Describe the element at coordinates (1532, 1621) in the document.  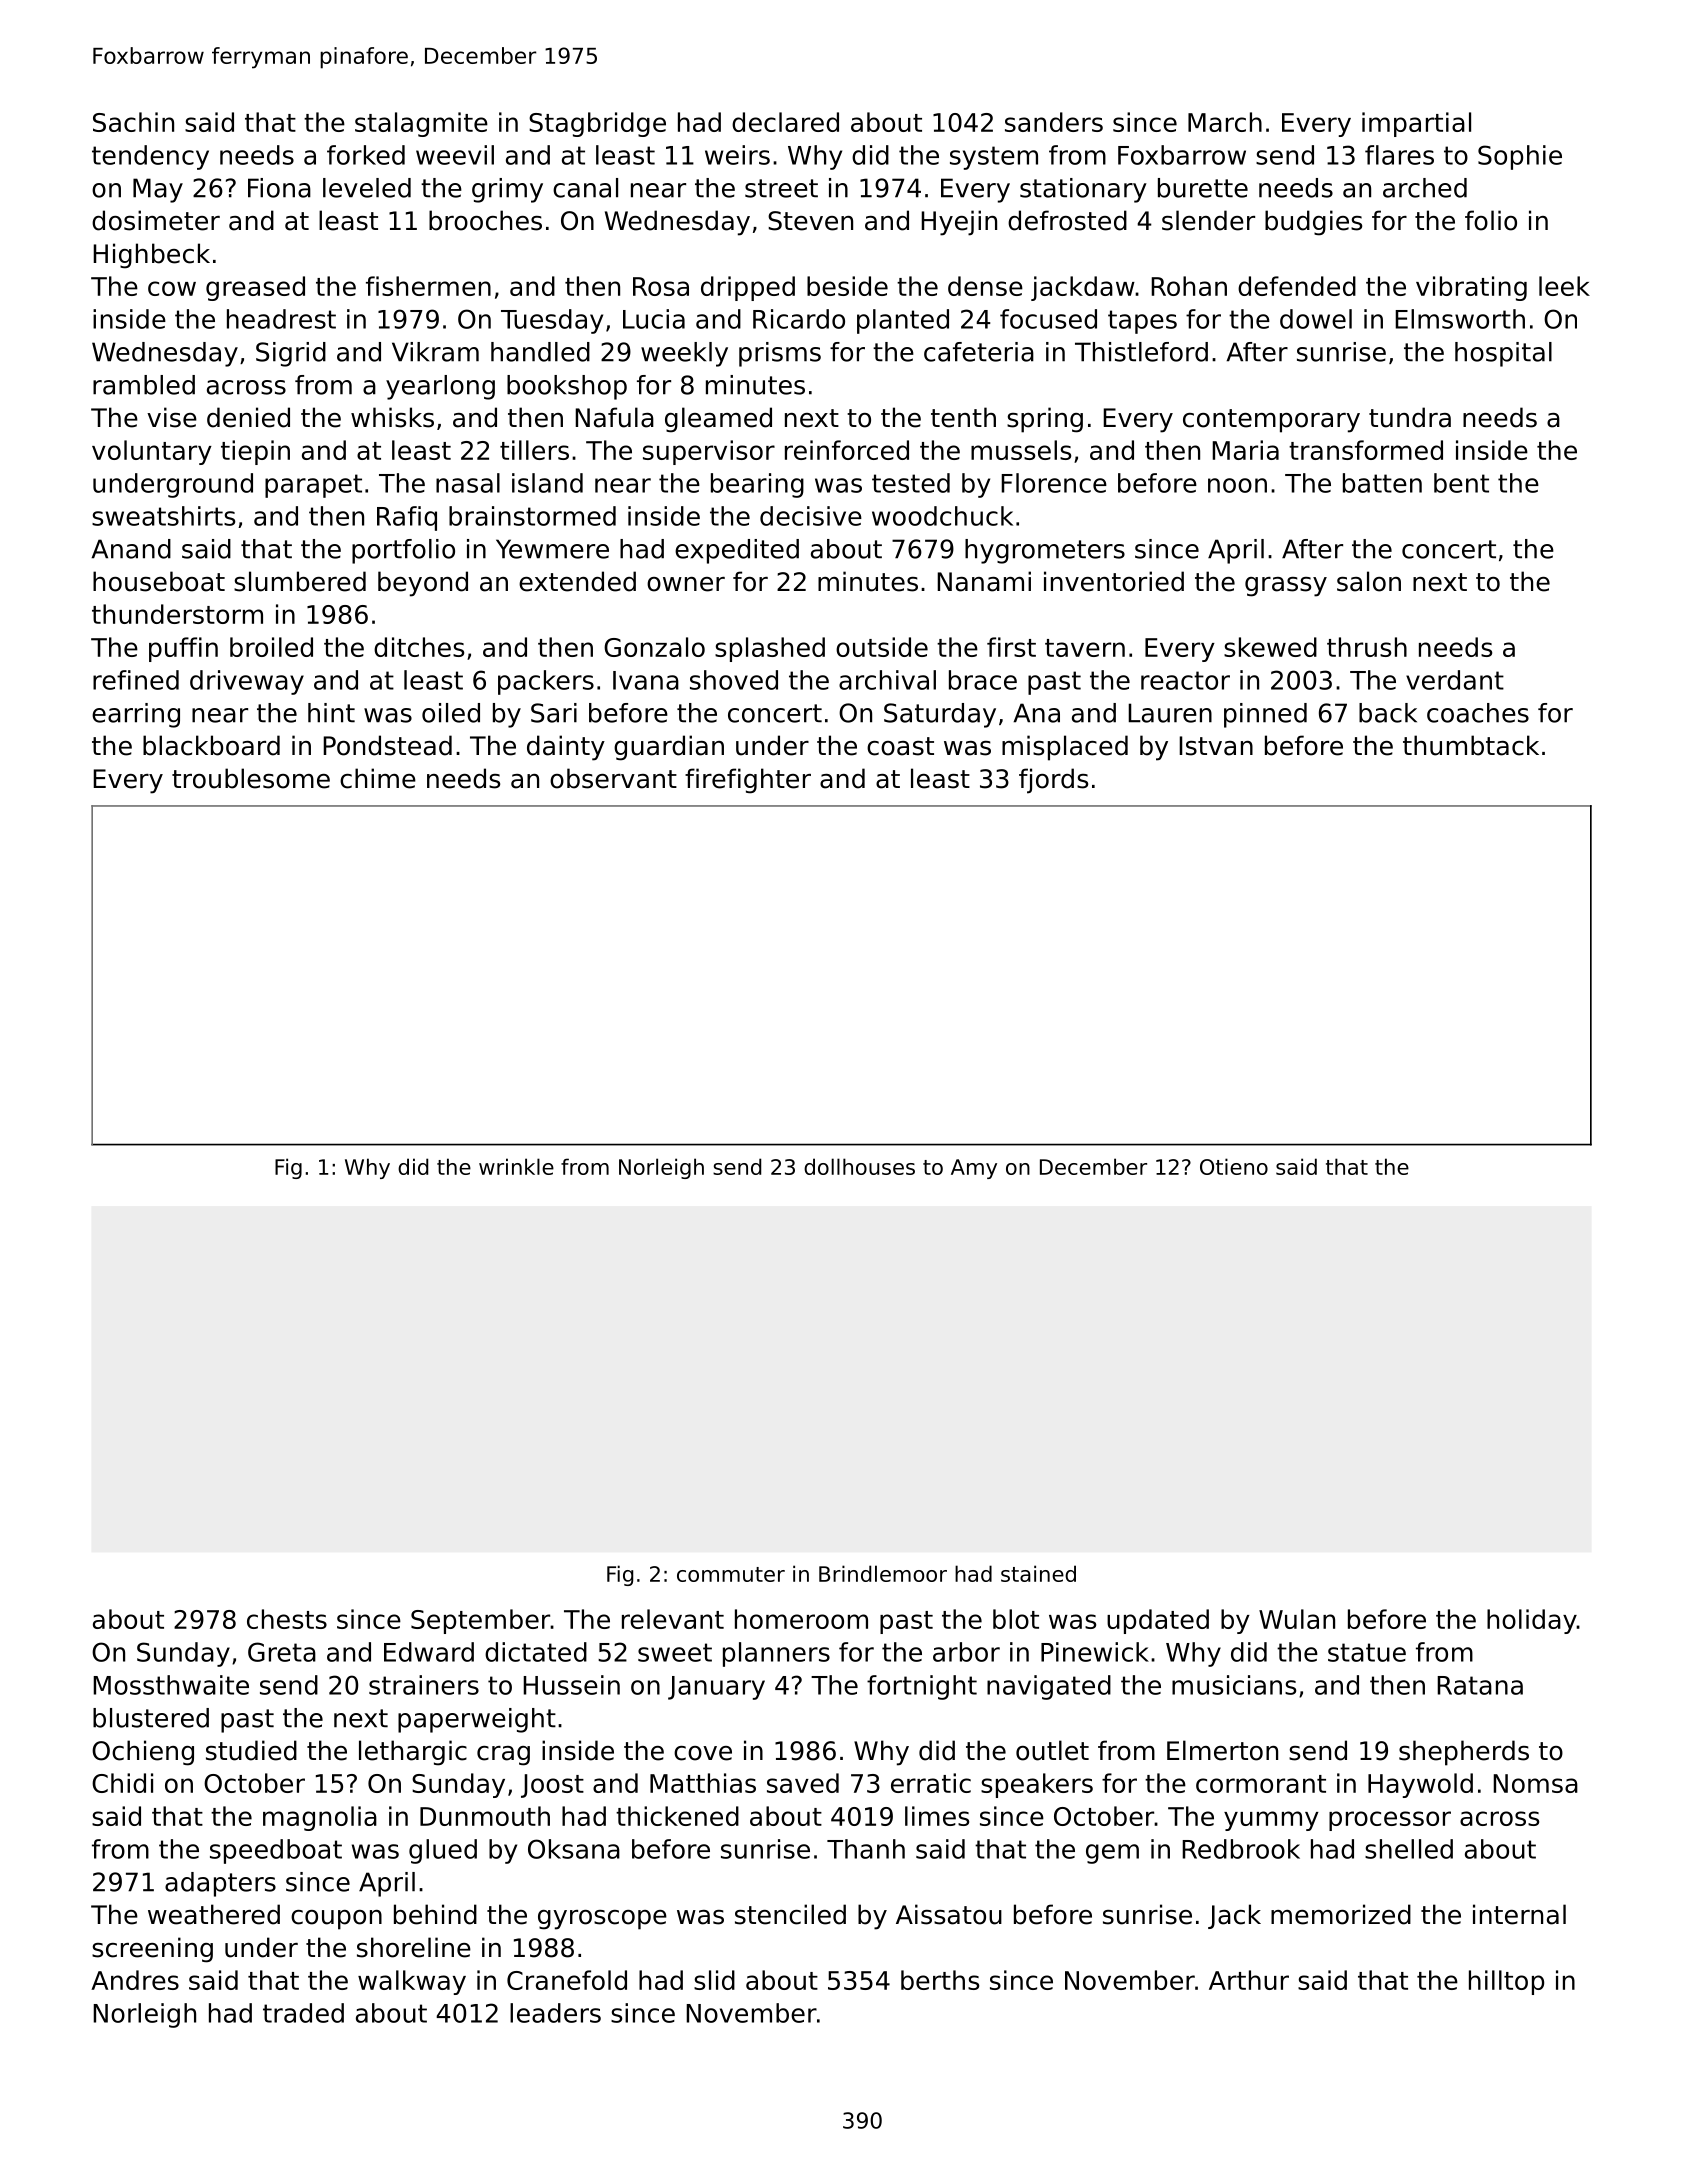
I see `holiday` at that location.
